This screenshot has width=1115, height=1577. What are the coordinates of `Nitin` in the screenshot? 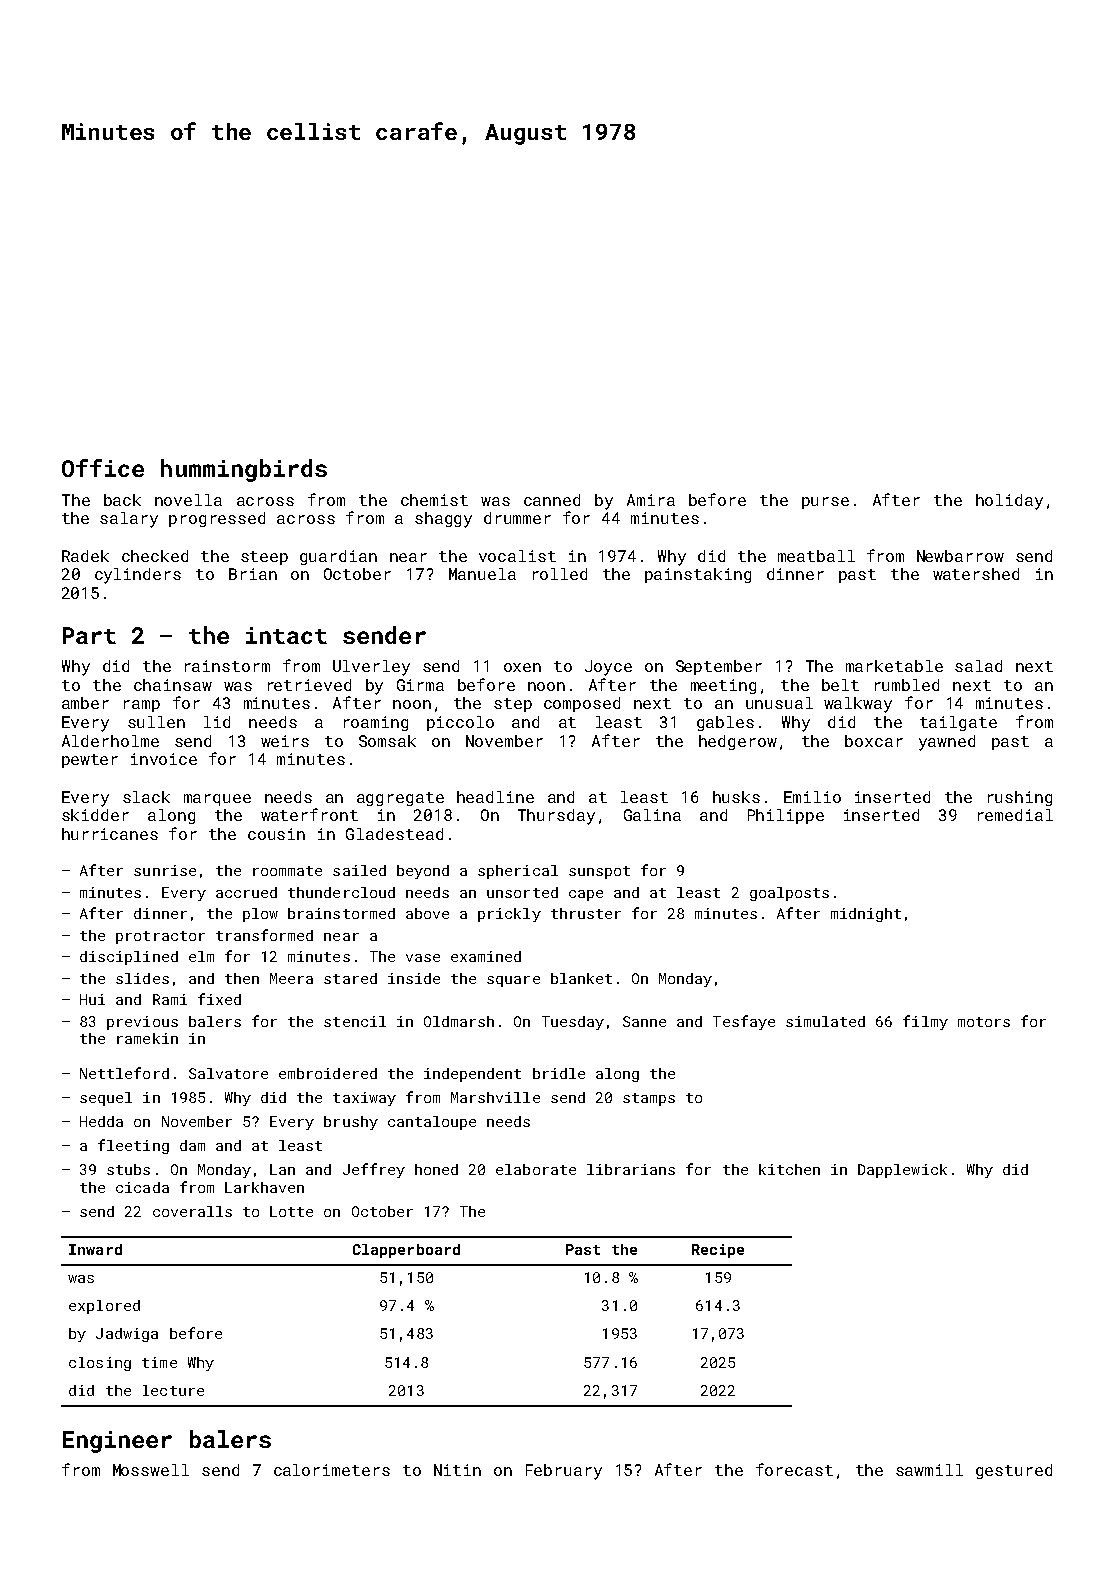 It's located at (457, 1470).
